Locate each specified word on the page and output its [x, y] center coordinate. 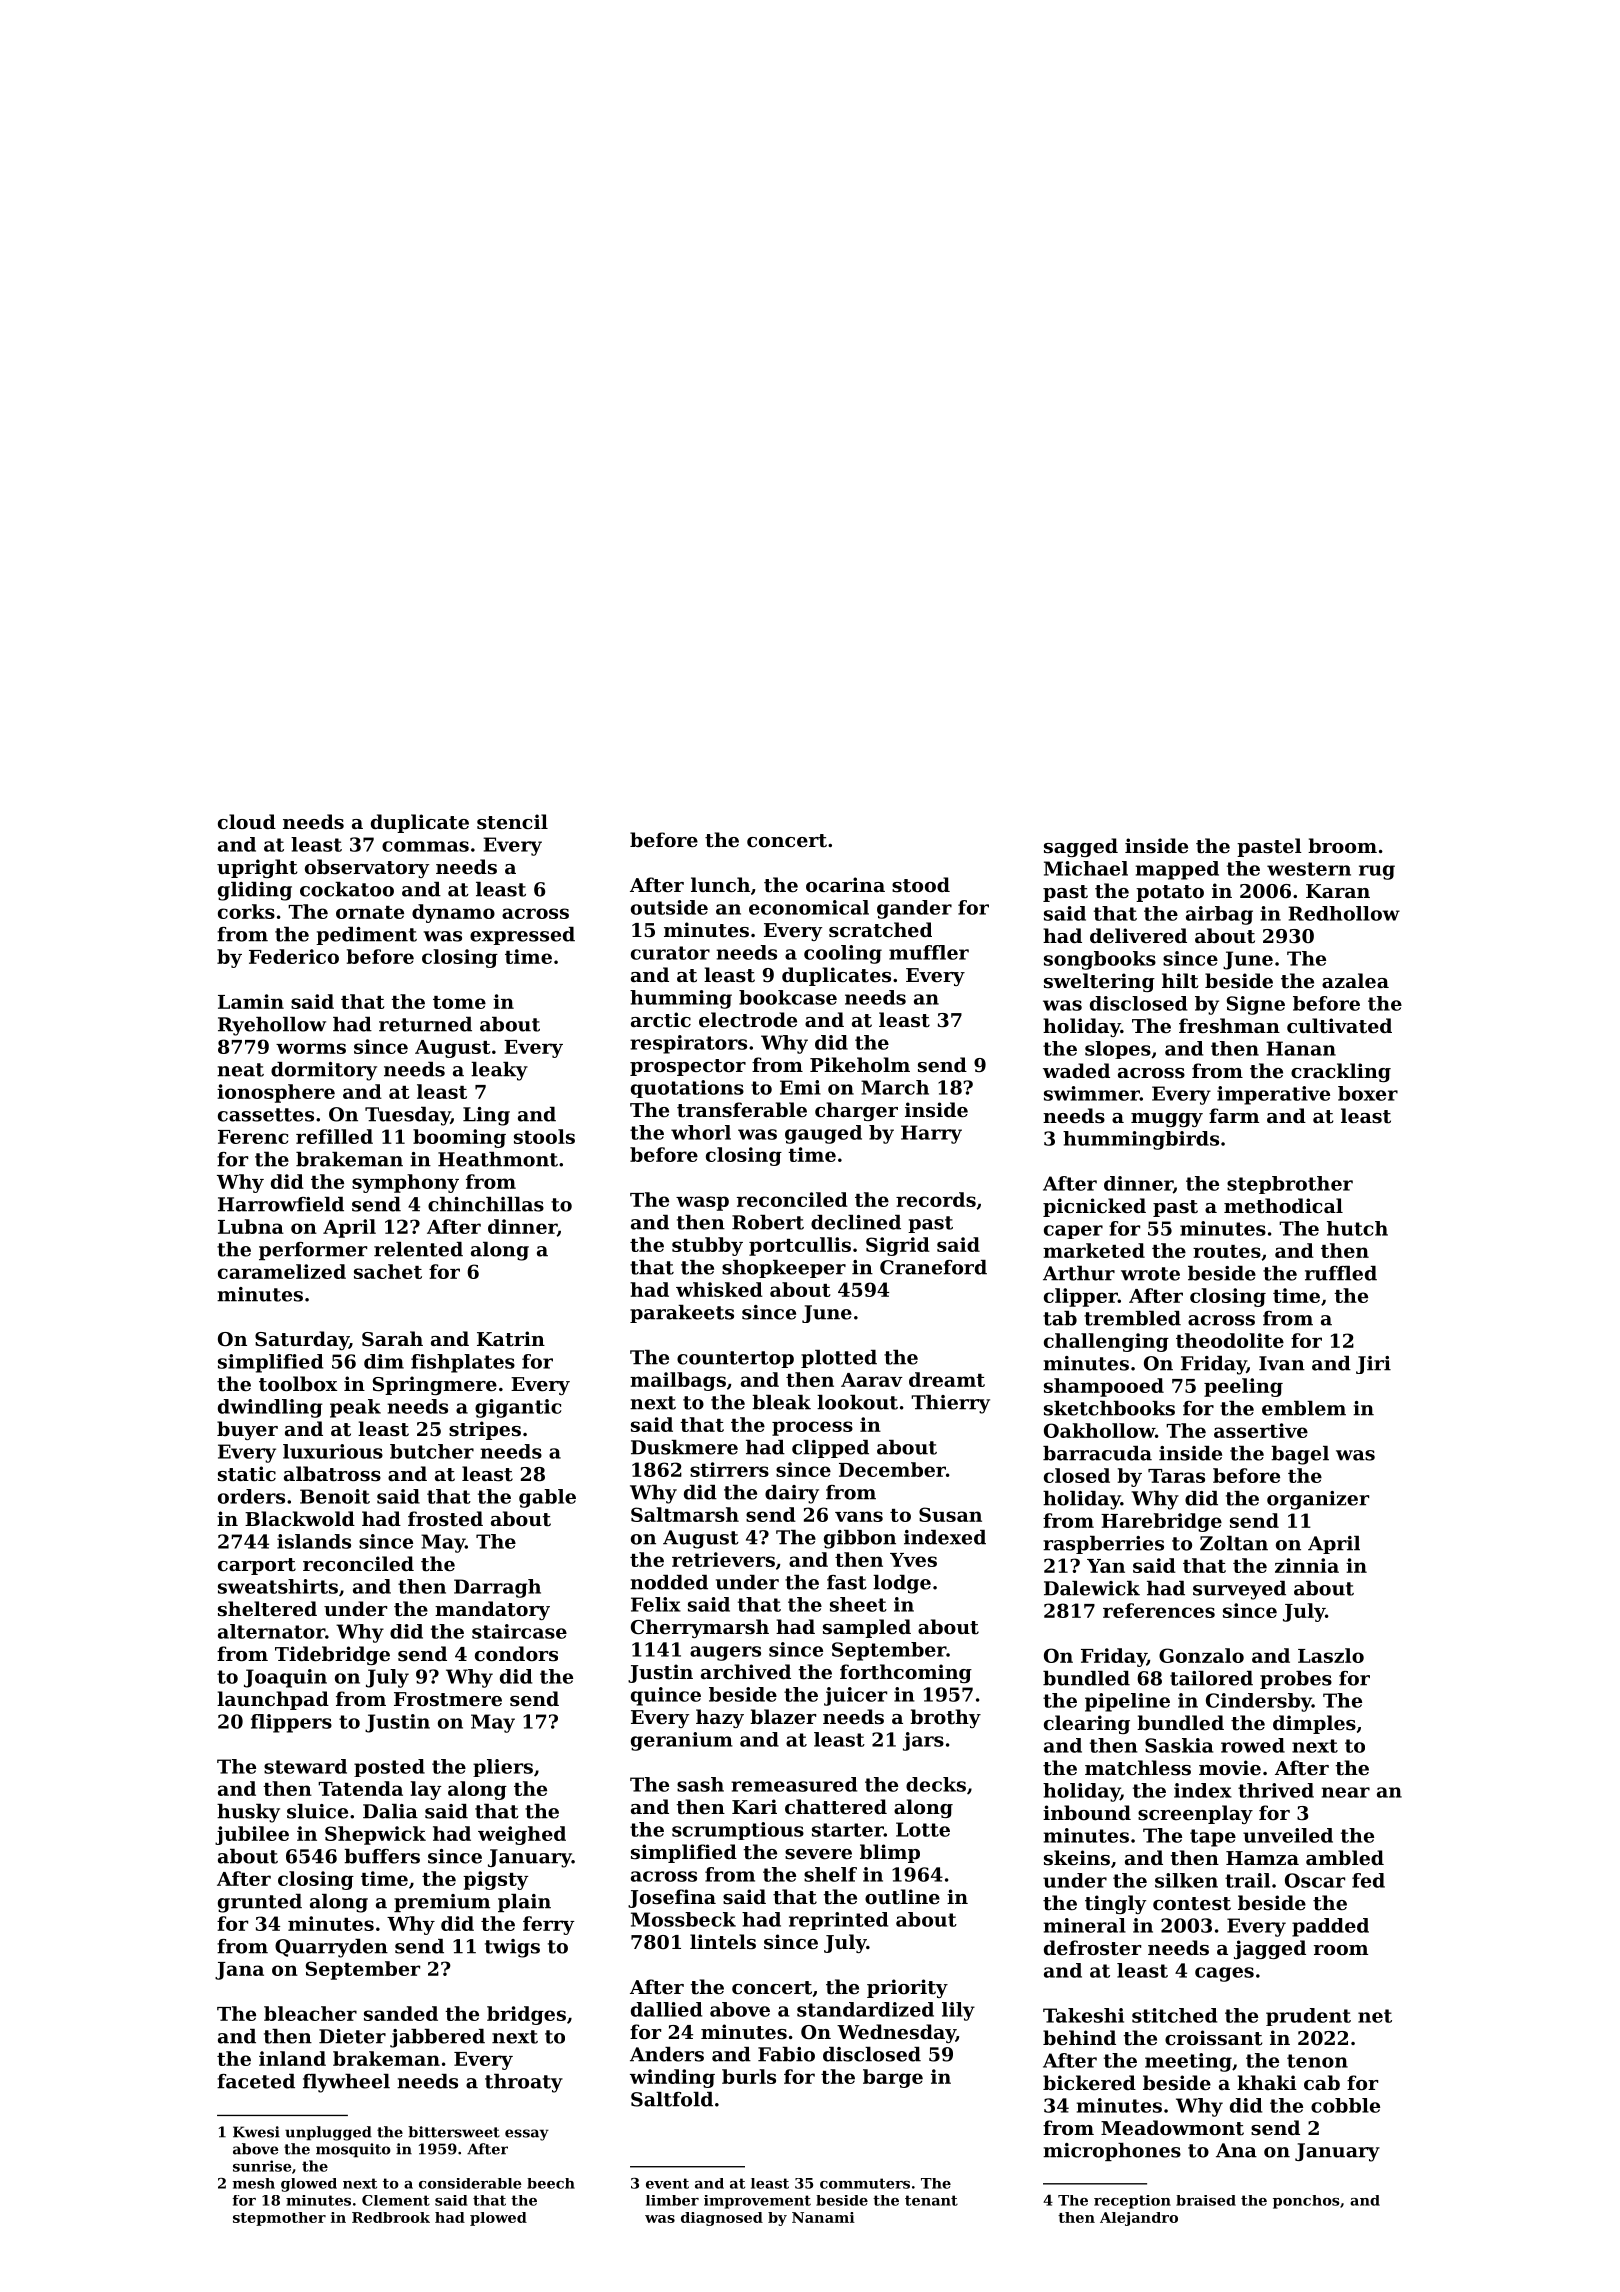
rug [1377, 872]
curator [670, 953]
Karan [1338, 891]
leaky [499, 1071]
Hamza [1262, 1858]
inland [292, 2058]
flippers [291, 1723]
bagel [1300, 1455]
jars [923, 1741]
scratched [880, 930]
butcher [432, 1451]
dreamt [947, 1379]
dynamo [453, 913]
